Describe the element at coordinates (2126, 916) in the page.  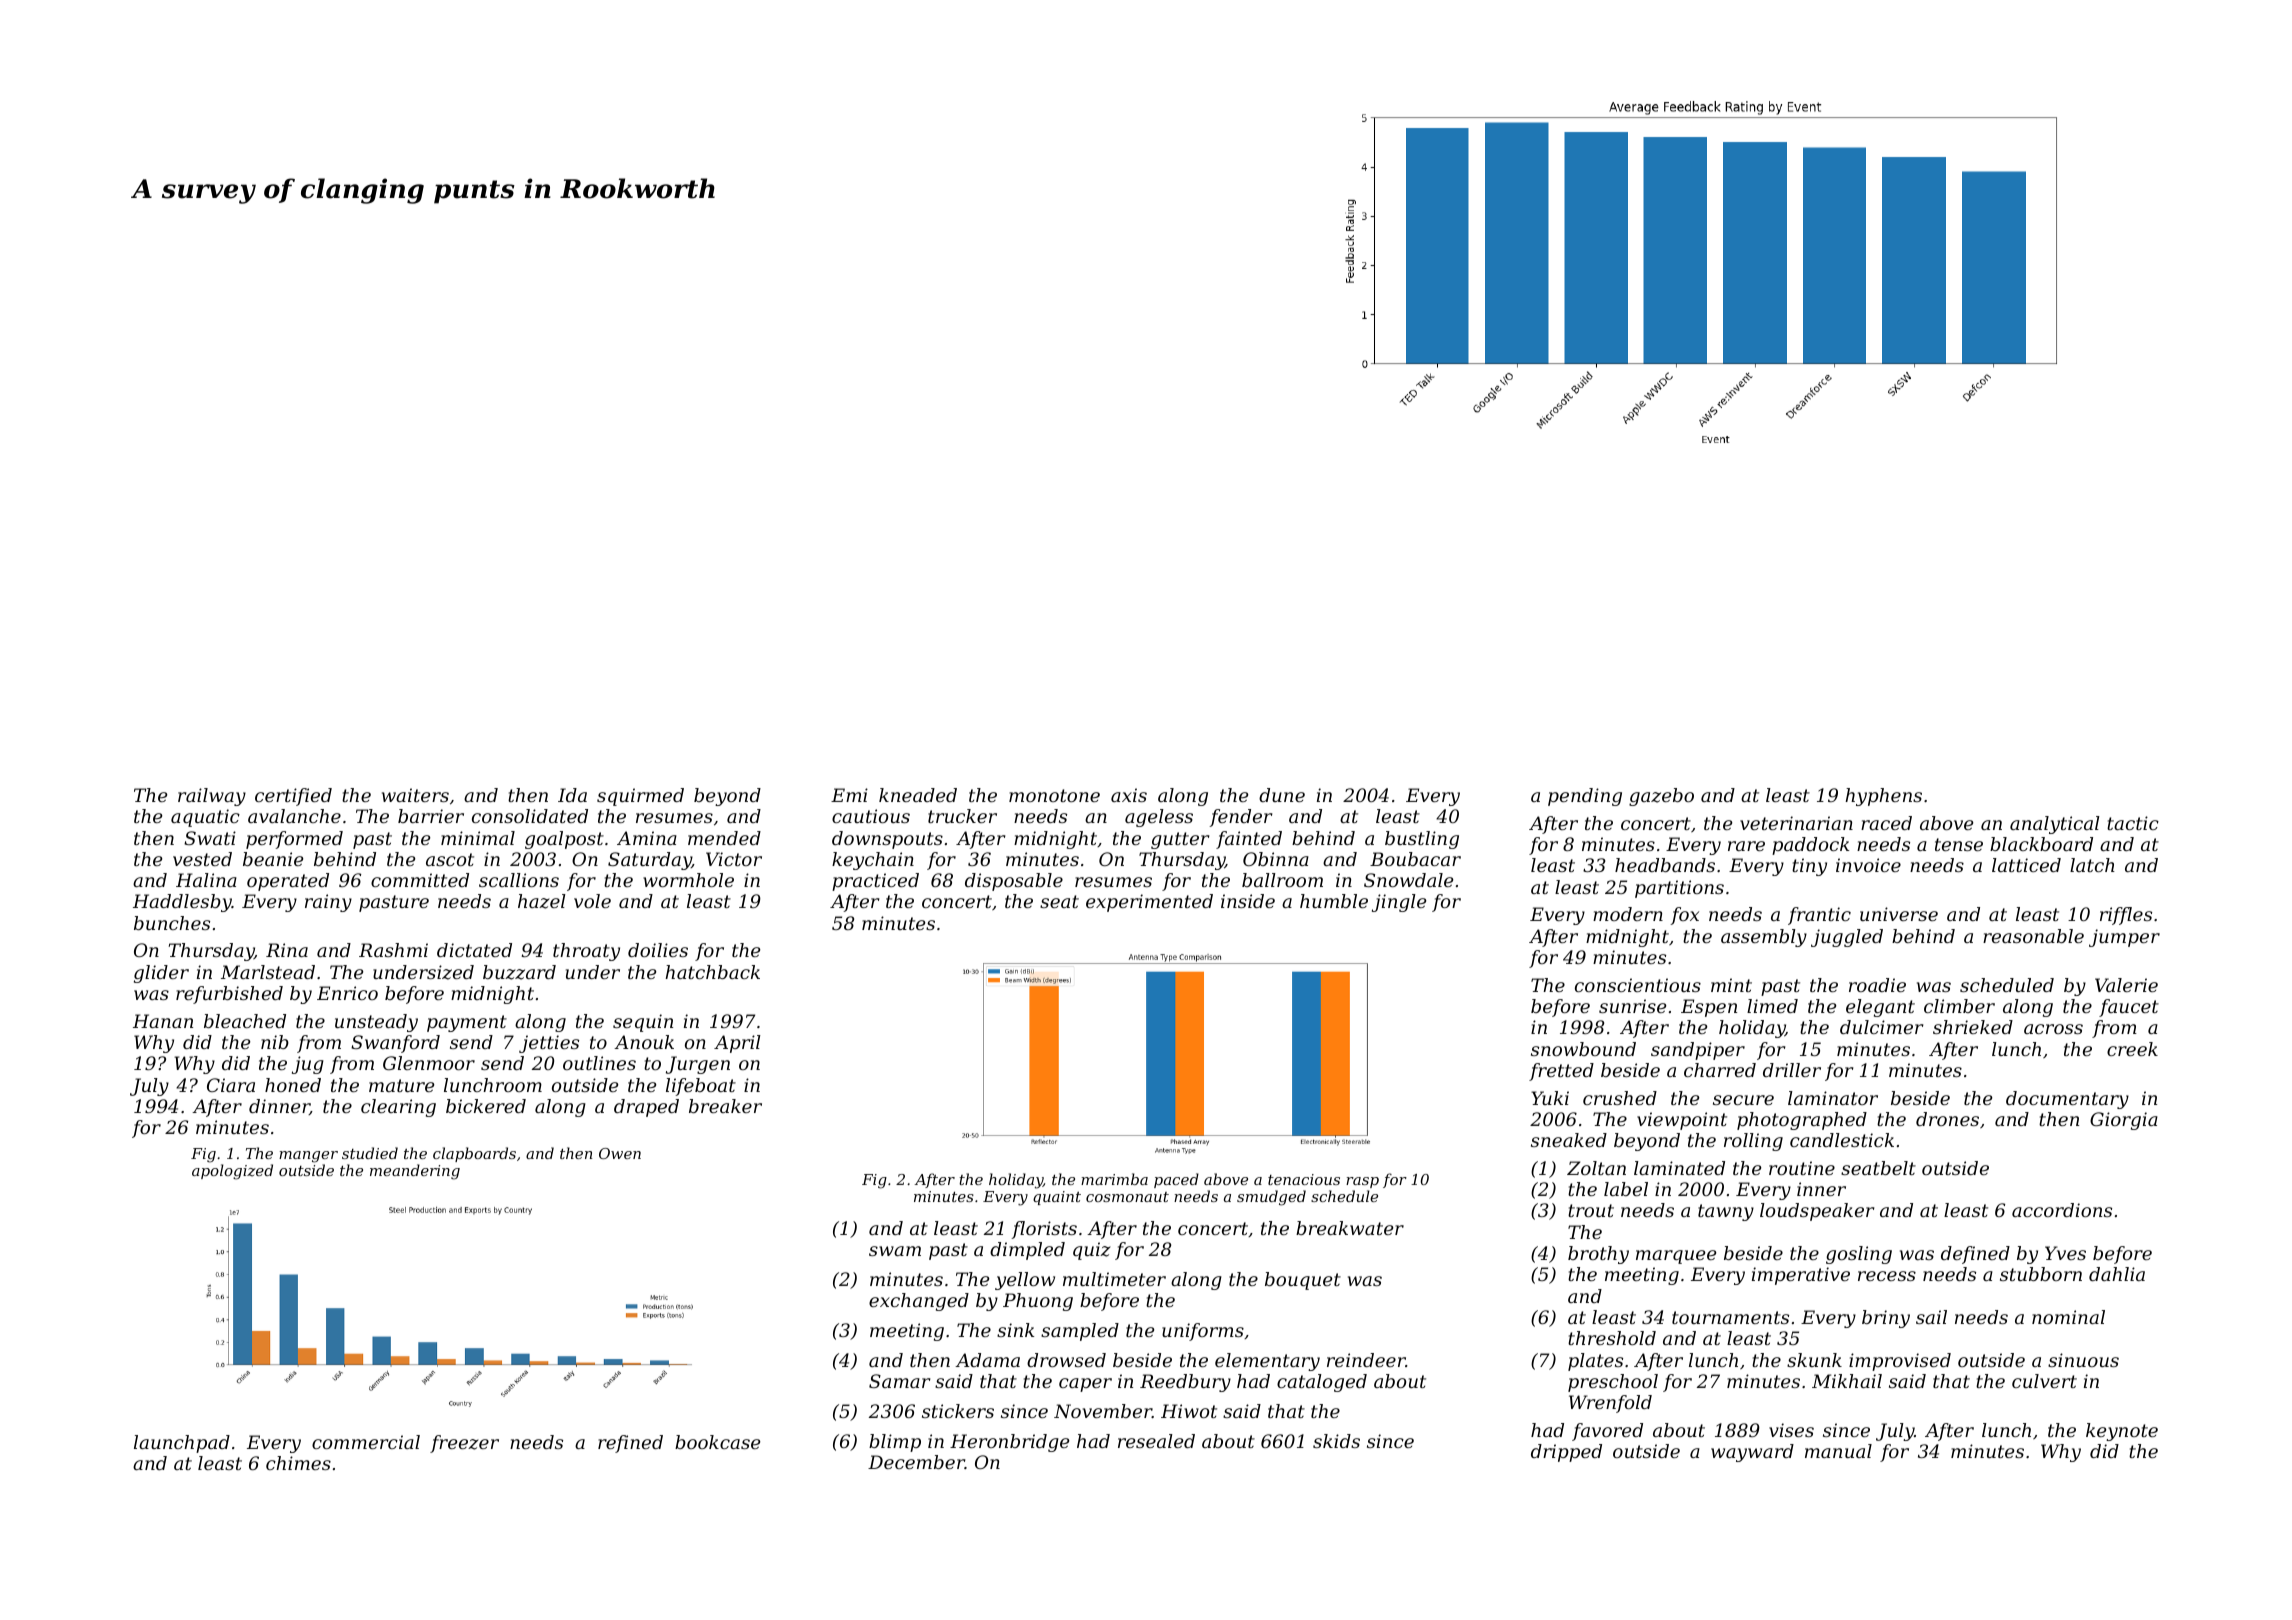
I see `riffles` at that location.
